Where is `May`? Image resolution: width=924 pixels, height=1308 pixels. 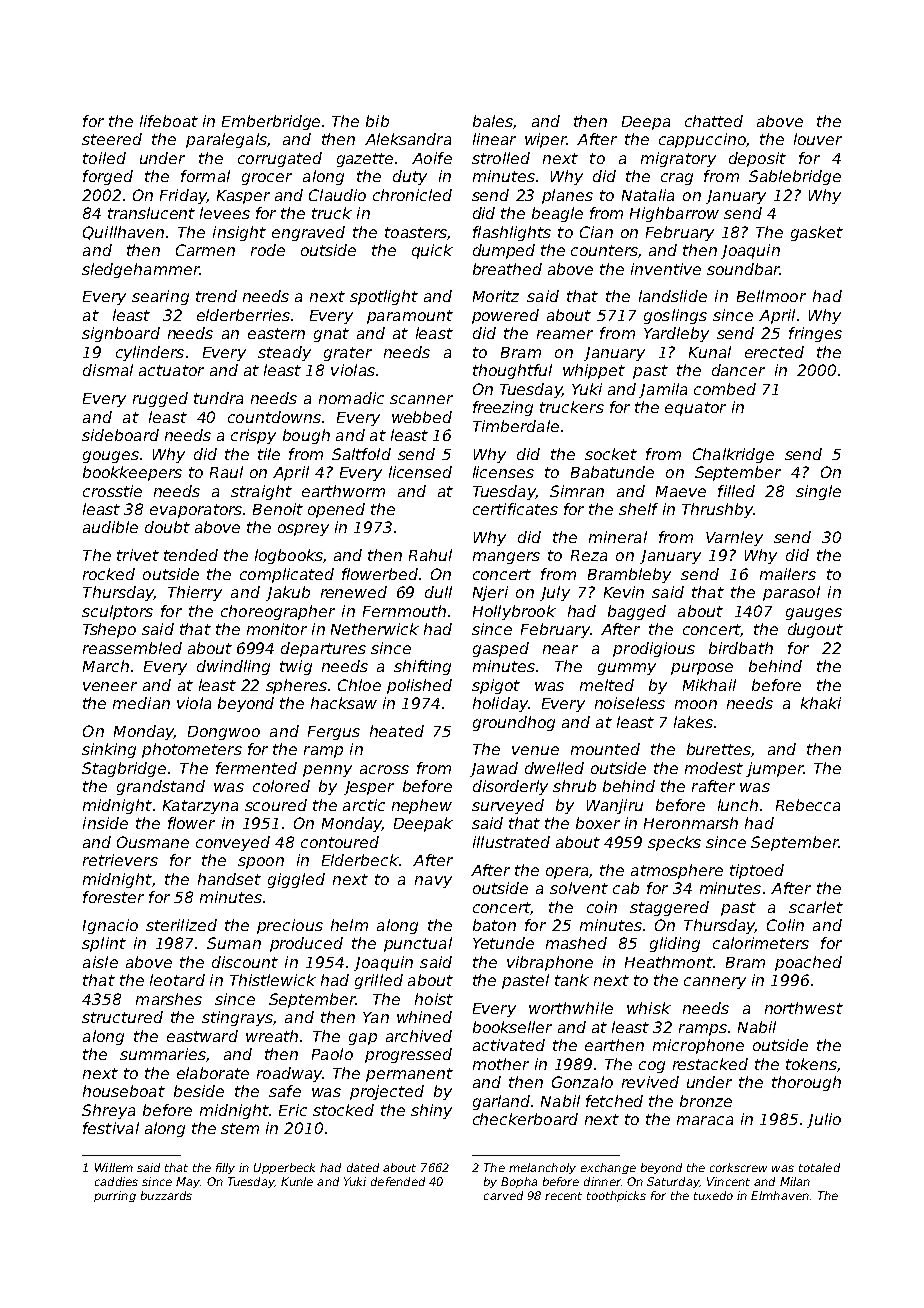 May is located at coordinates (188, 1182).
